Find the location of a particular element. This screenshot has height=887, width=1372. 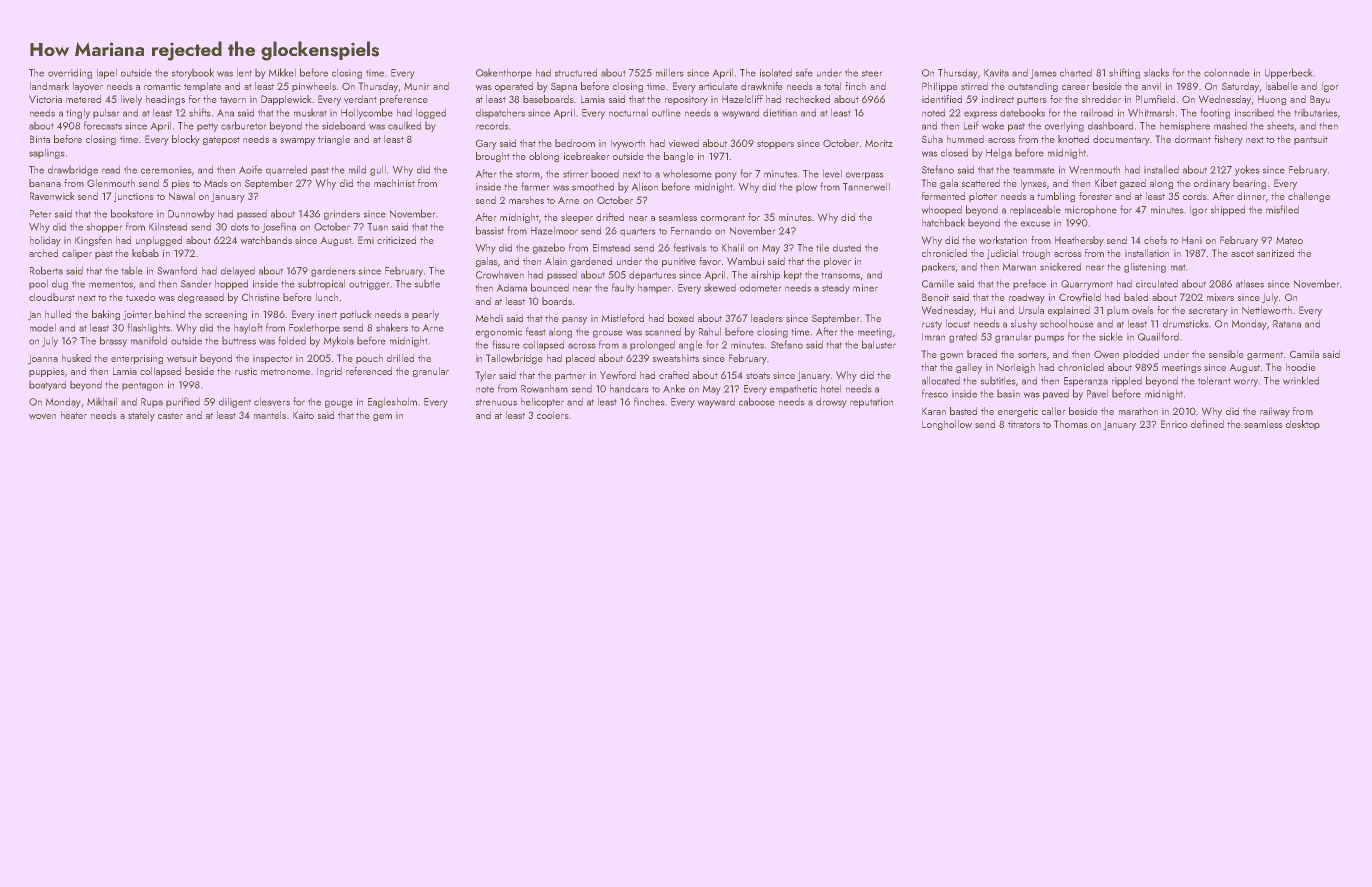

Upperbeck is located at coordinates (1288, 73).
